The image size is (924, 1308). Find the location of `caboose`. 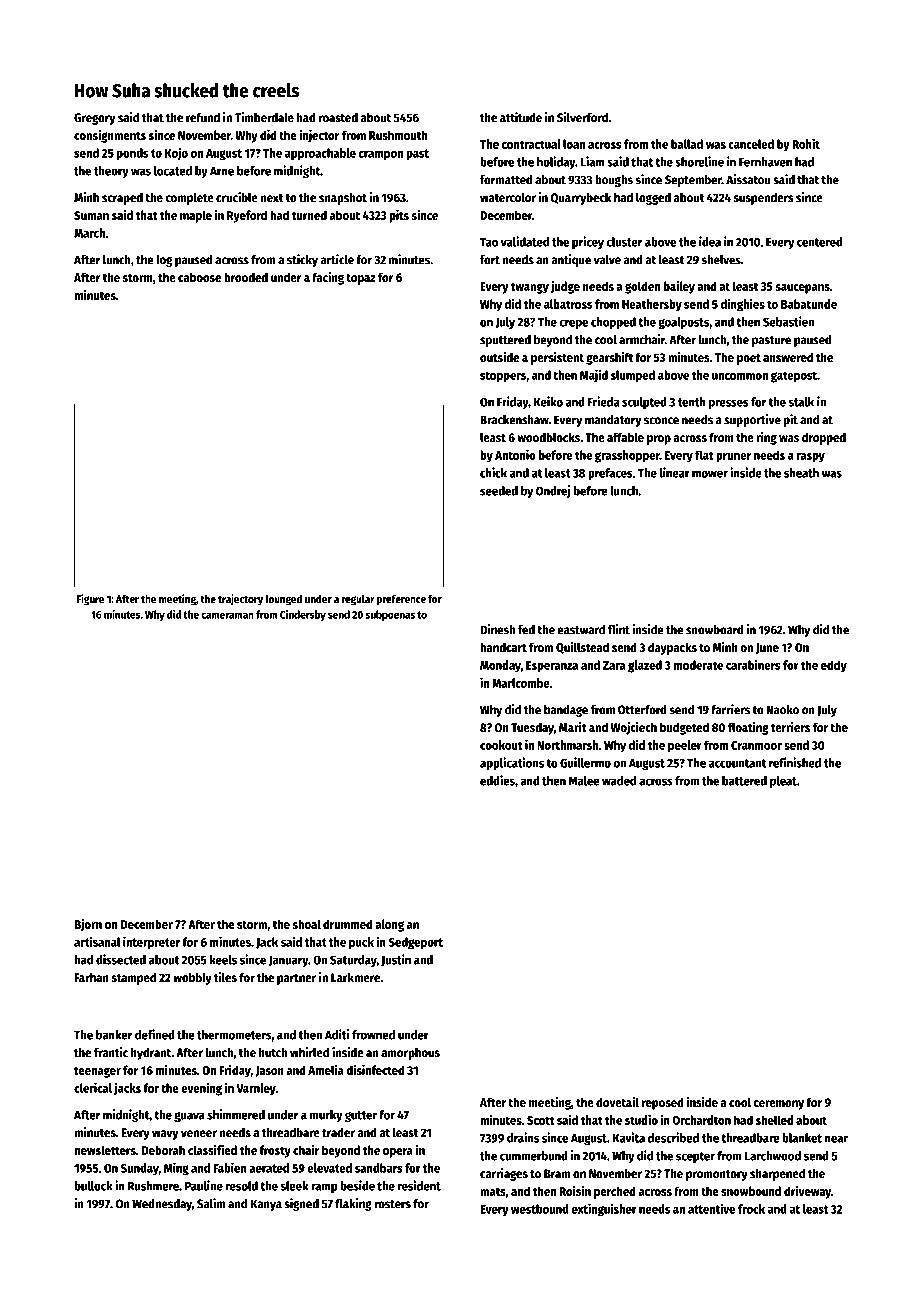

caboose is located at coordinates (199, 277).
